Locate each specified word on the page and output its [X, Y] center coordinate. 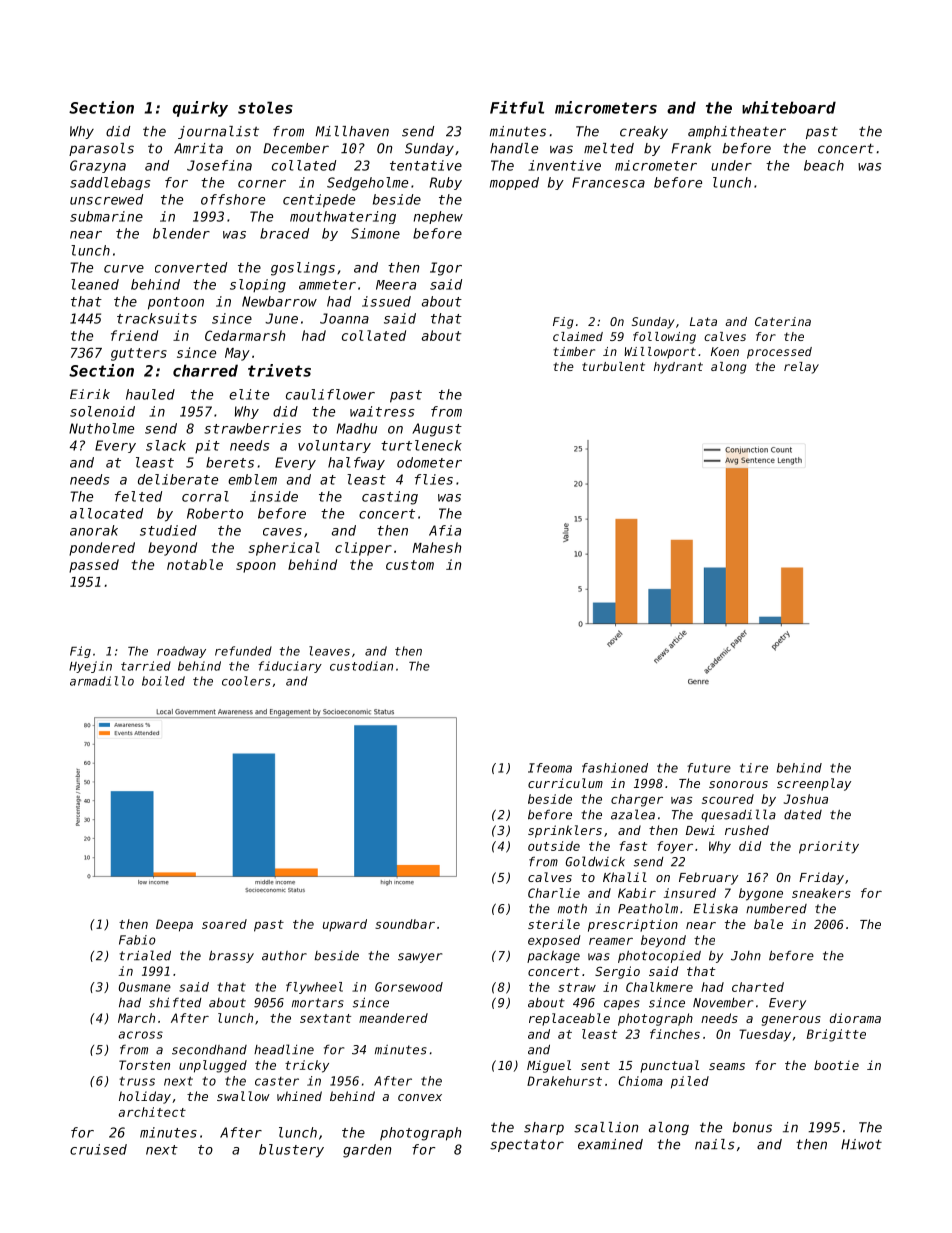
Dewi [700, 830]
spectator [527, 1145]
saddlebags [110, 183]
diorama [855, 1018]
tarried [146, 666]
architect [152, 1112]
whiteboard [789, 107]
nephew [438, 217]
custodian [361, 666]
